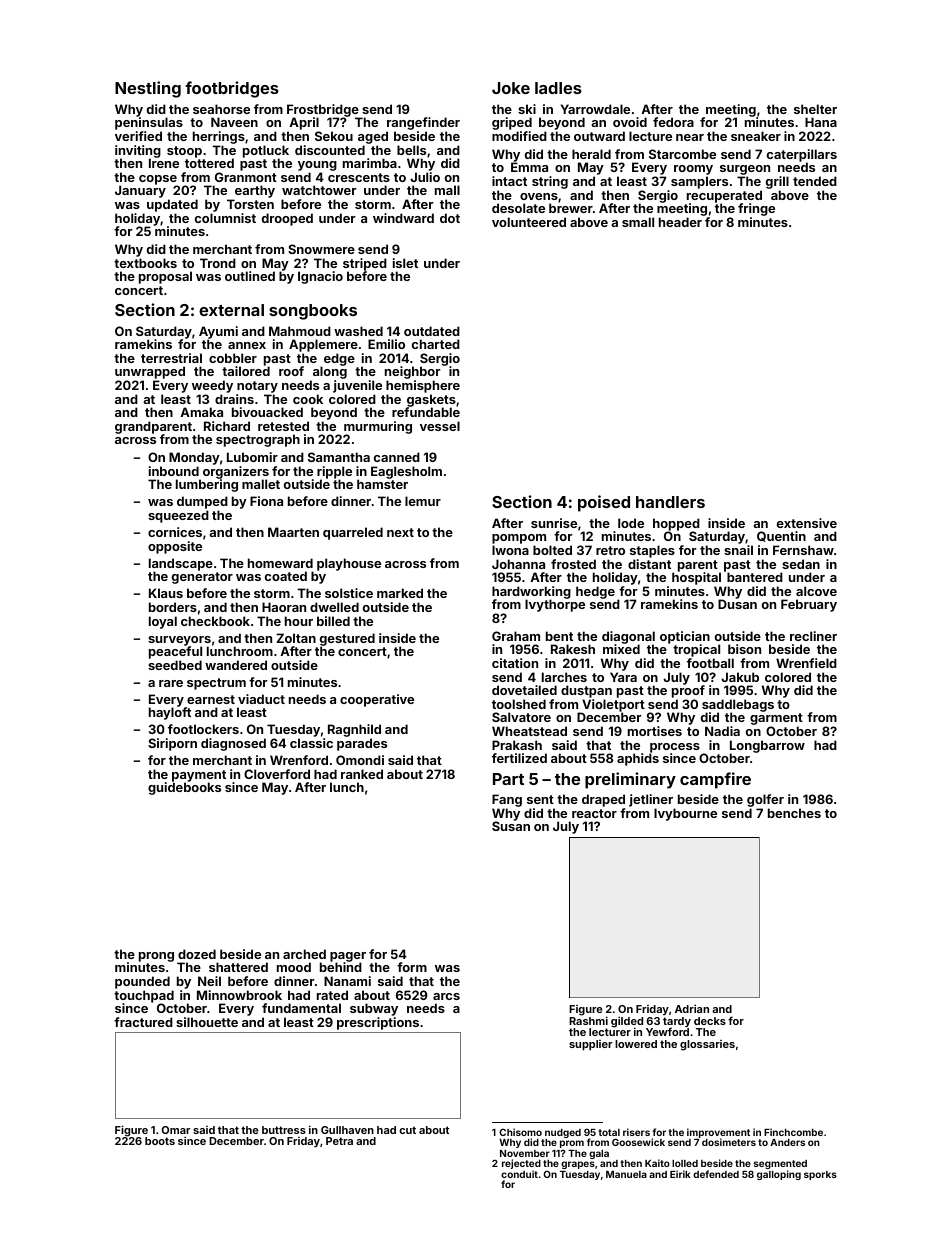 This image has height=1233, width=952. Describe the element at coordinates (348, 957) in the image. I see `pager` at that location.
